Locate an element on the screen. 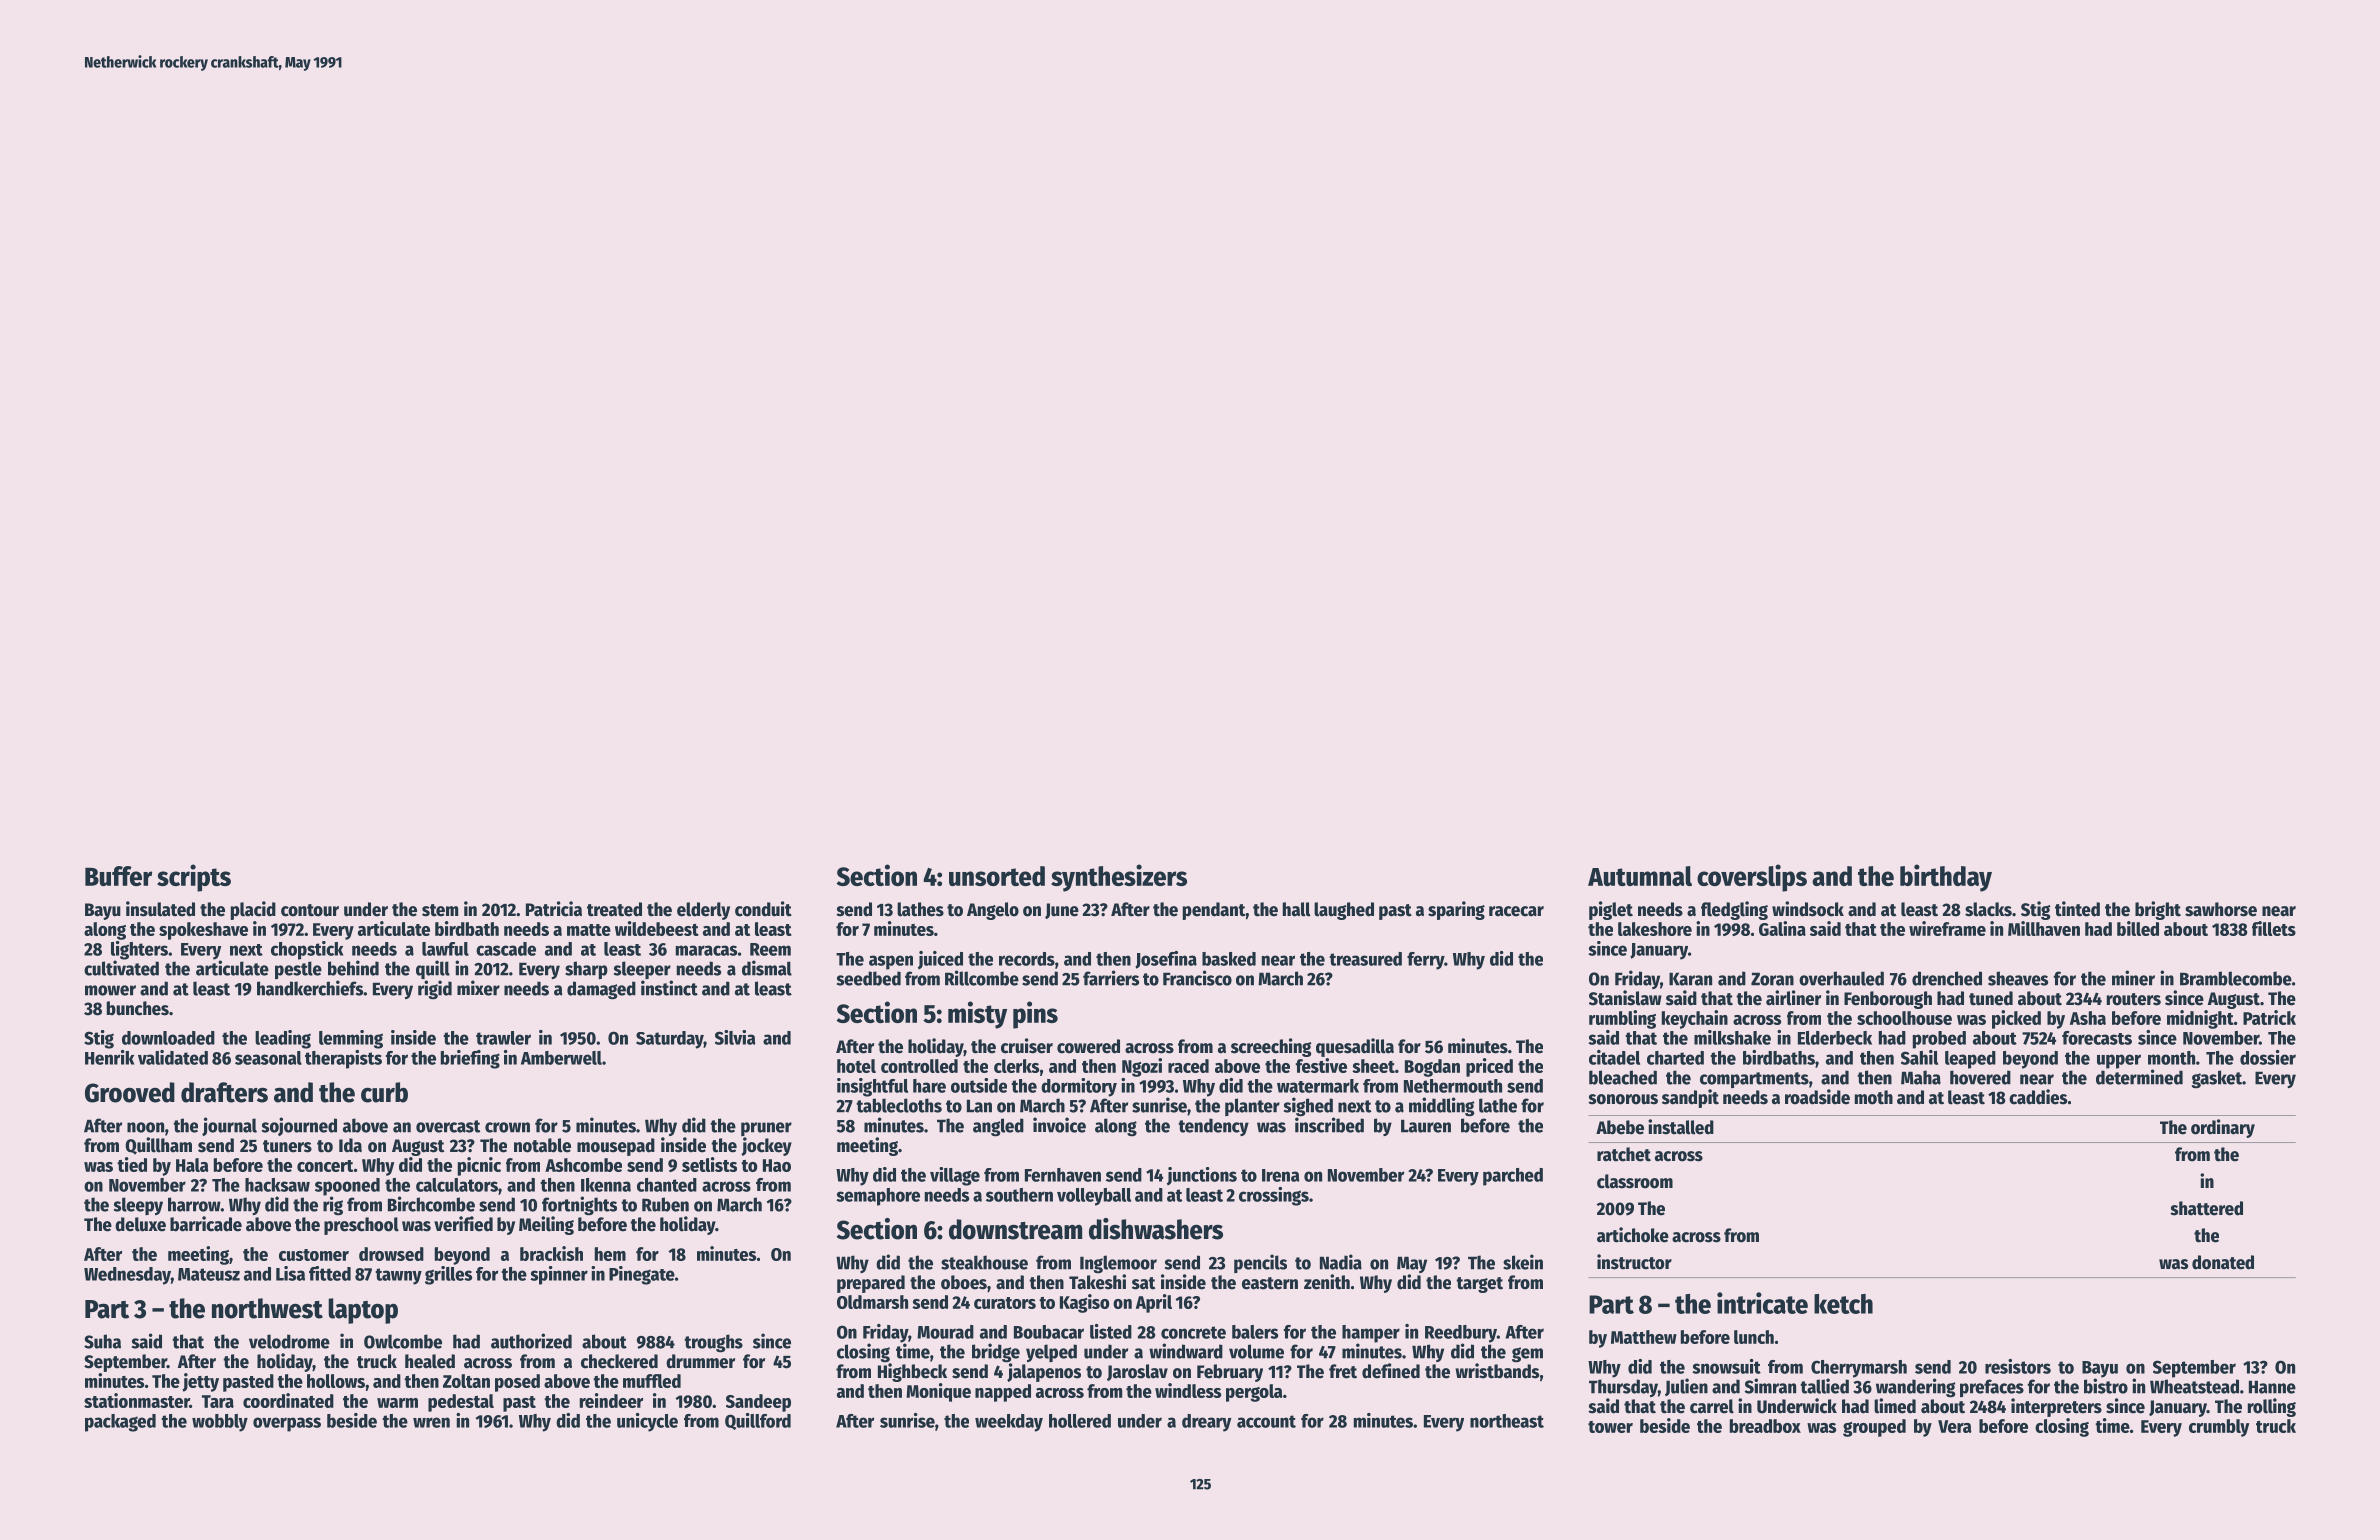 The image size is (2380, 1540). records is located at coordinates (1027, 959).
